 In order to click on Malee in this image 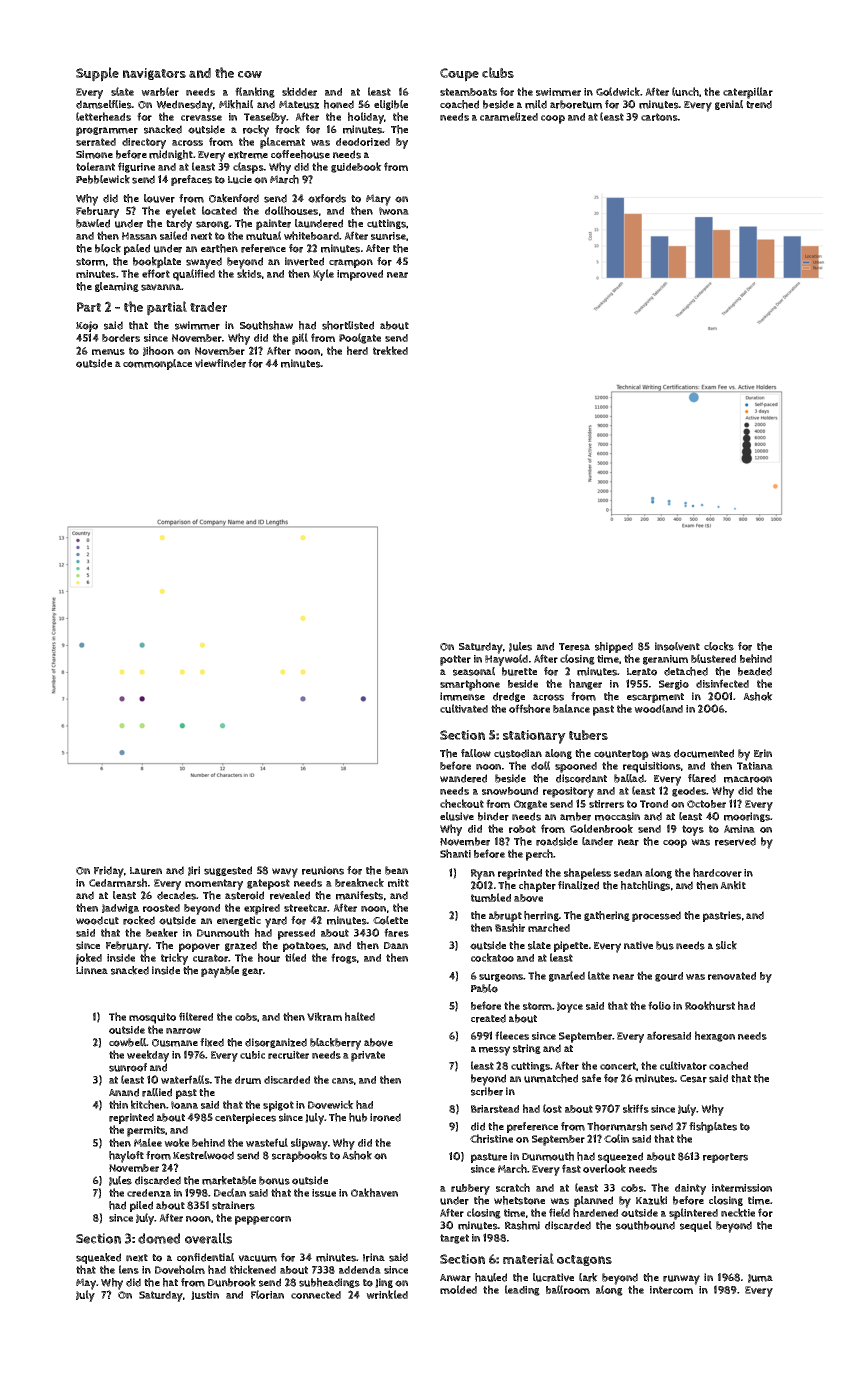, I will do `click(148, 1142)`.
